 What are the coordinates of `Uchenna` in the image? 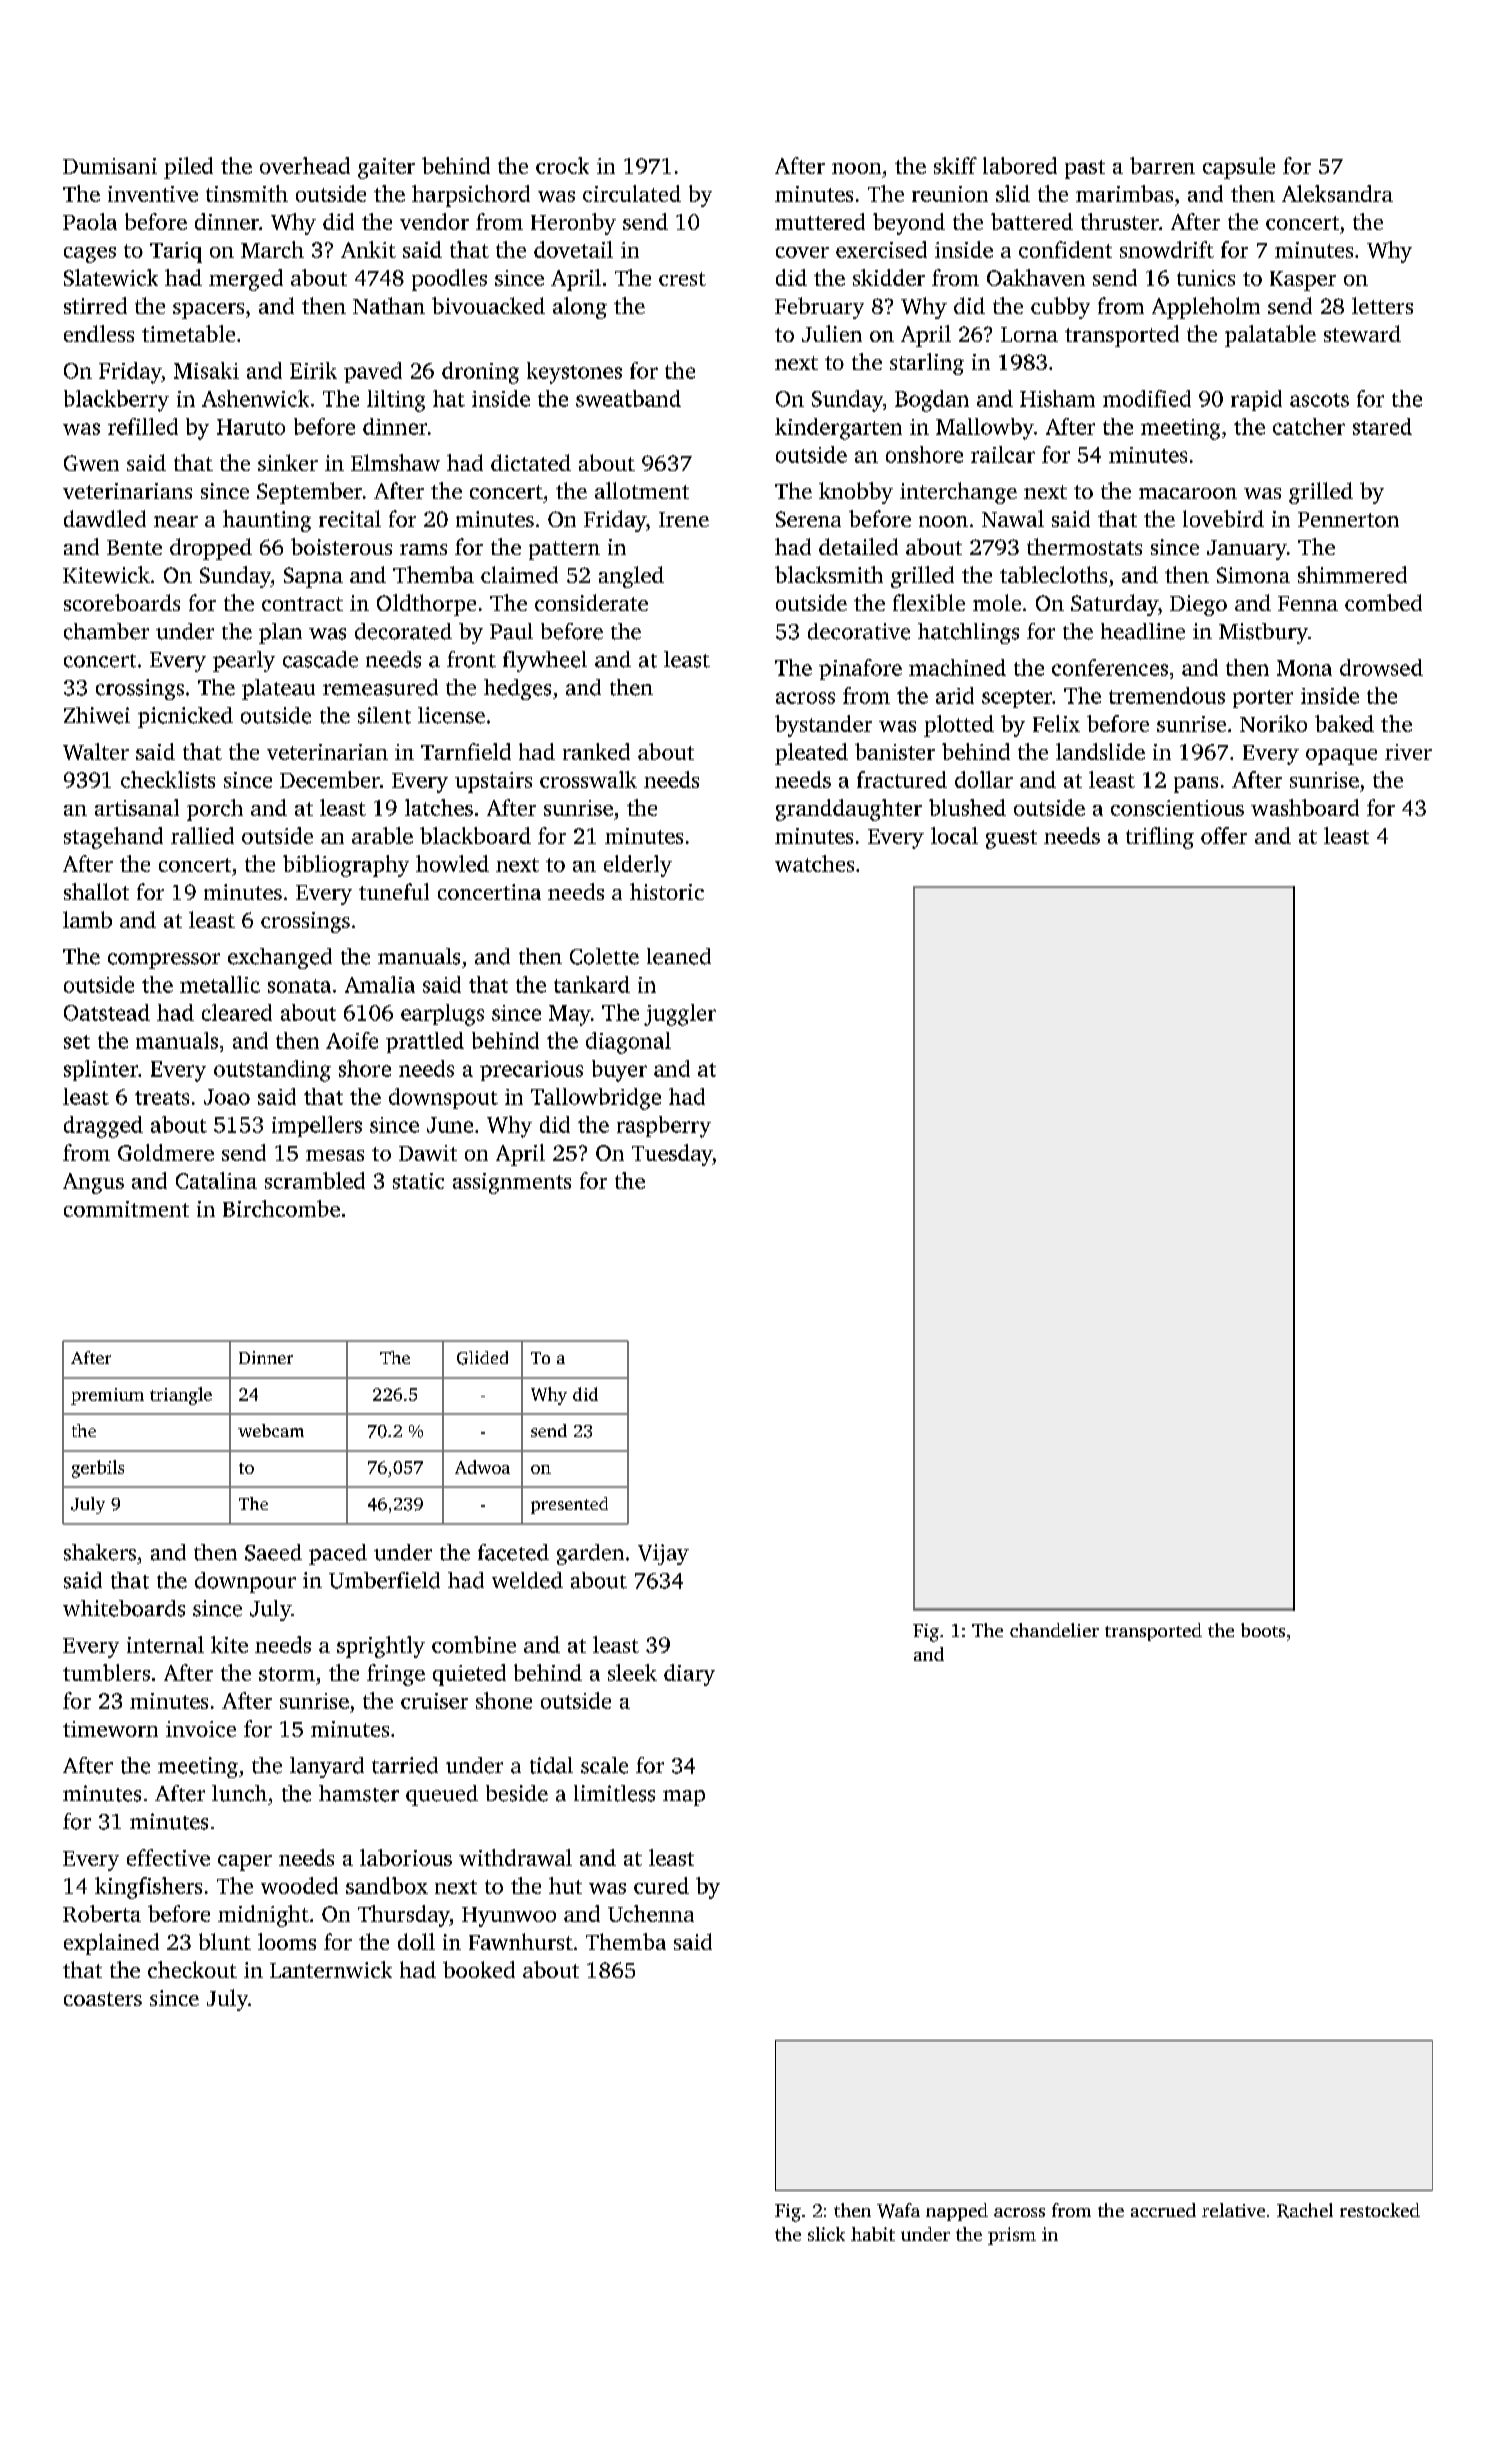 It's located at (651, 1913).
